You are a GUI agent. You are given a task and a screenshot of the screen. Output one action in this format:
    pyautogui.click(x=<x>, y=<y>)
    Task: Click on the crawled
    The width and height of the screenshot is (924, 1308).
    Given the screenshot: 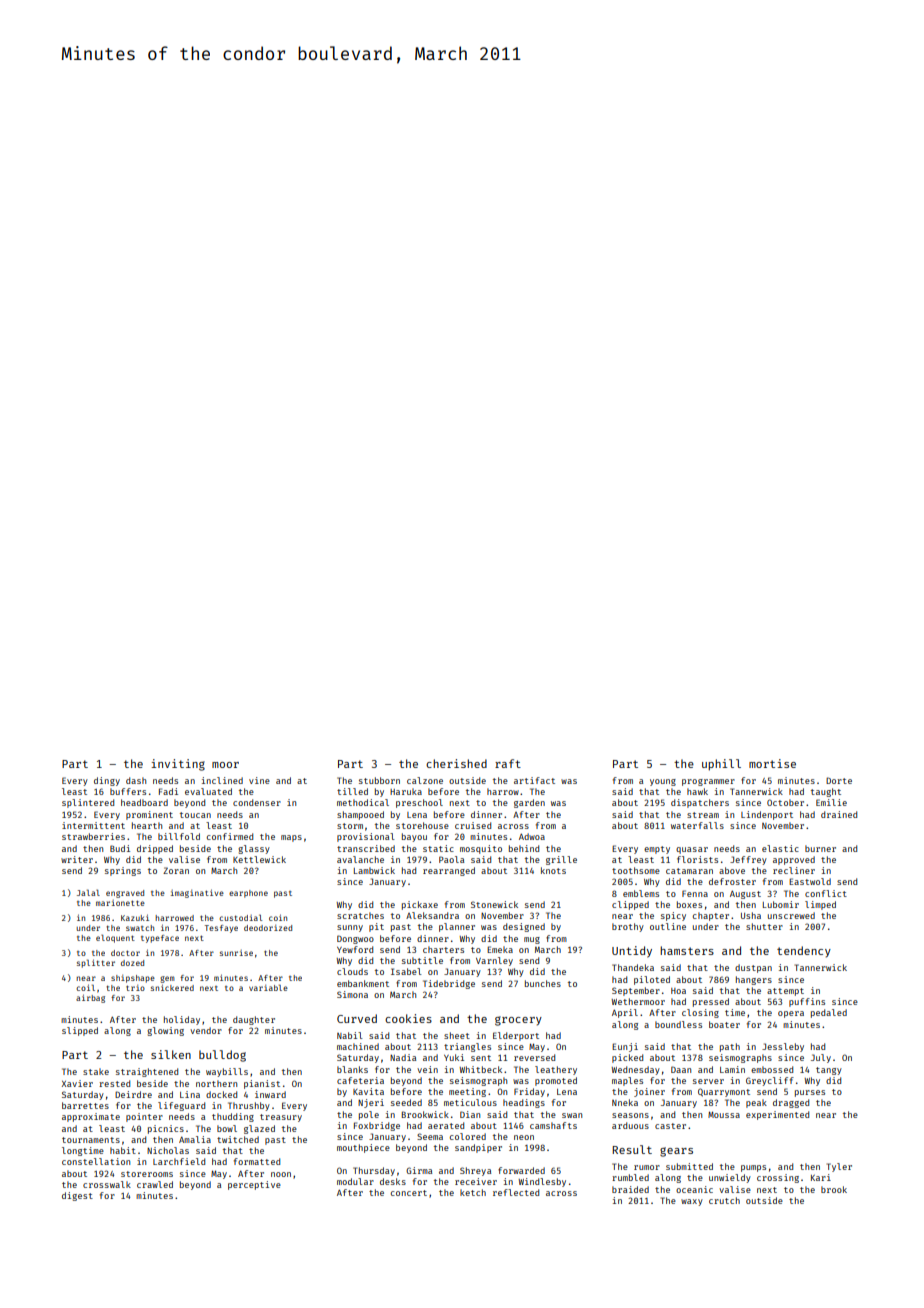 What is the action you would take?
    pyautogui.click(x=155, y=1184)
